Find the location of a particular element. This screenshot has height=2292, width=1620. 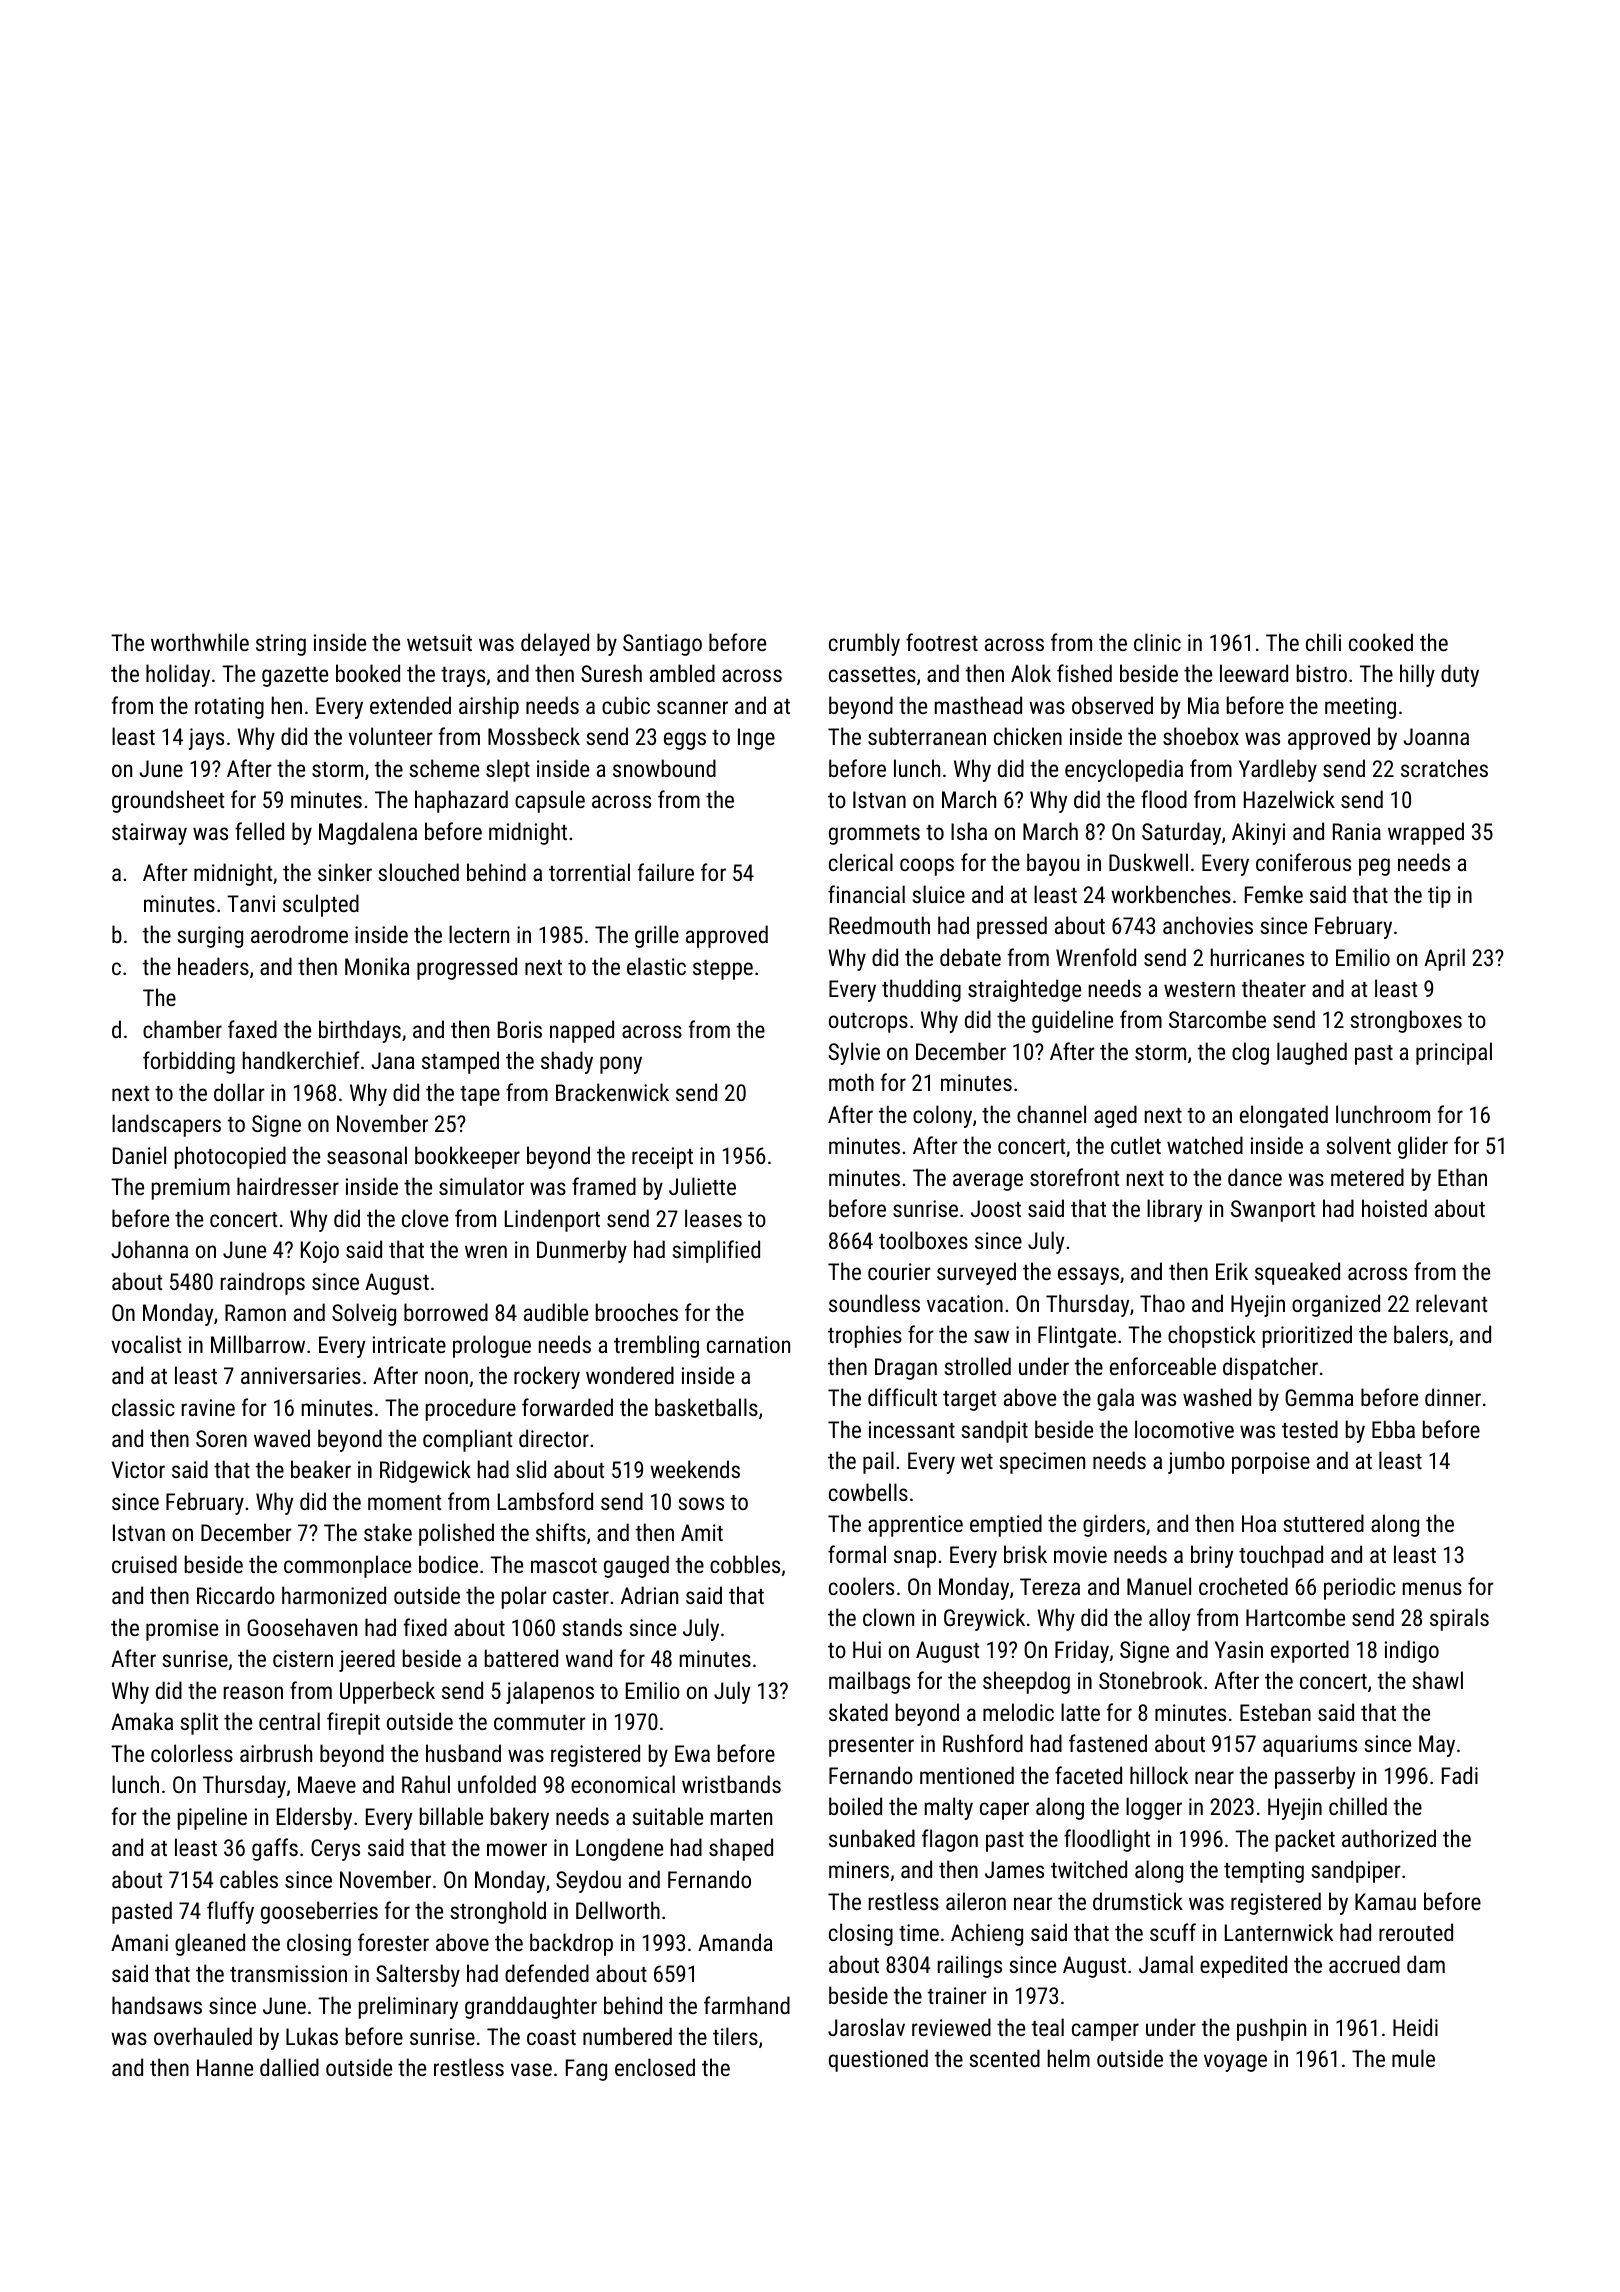

Mia is located at coordinates (1203, 705).
